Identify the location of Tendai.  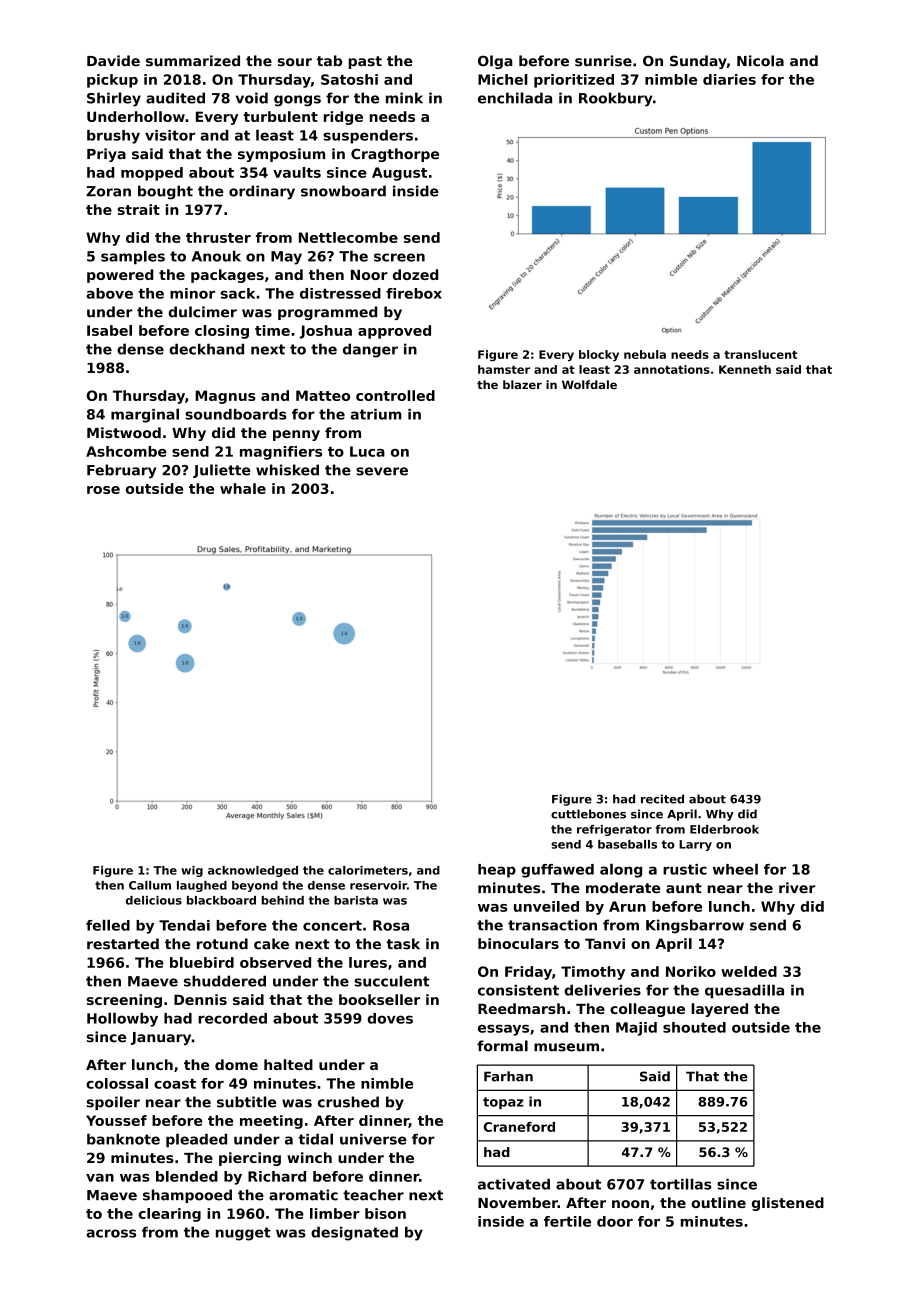
(184, 925).
